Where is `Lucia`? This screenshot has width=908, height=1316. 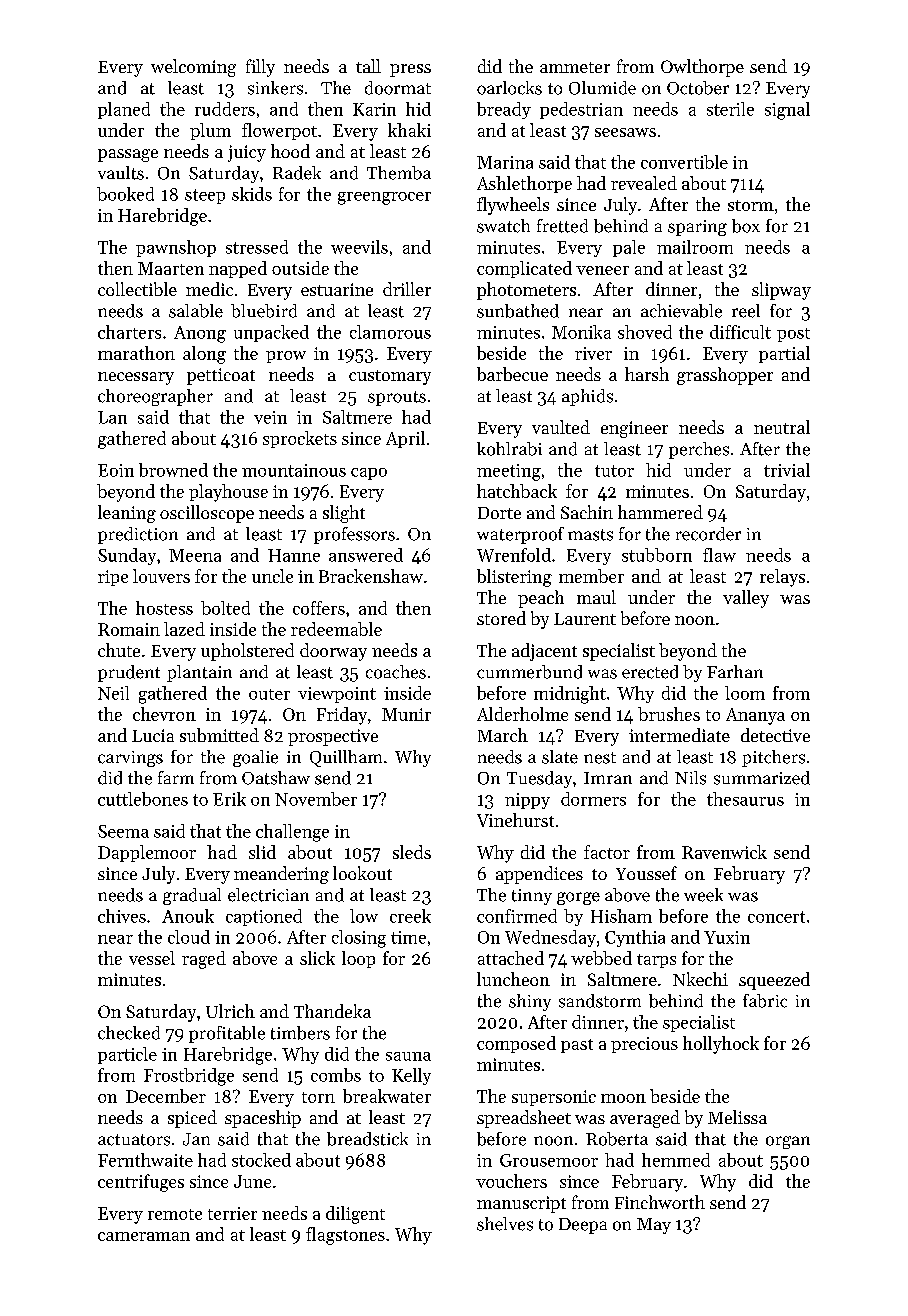 Lucia is located at coordinates (153, 735).
